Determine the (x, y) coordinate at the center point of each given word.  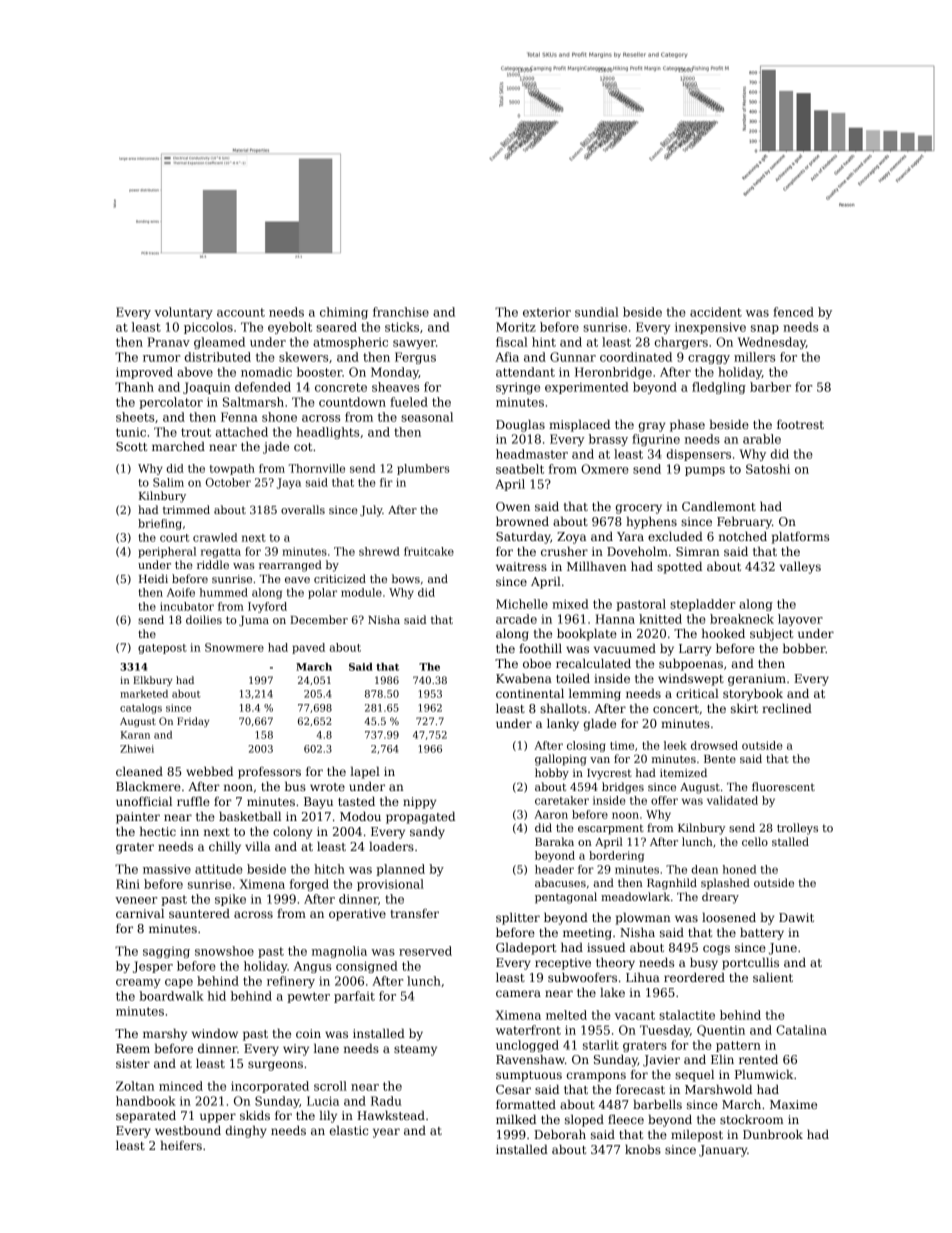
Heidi (153, 578)
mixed (570, 604)
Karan (135, 735)
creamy (138, 983)
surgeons (275, 1066)
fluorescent (783, 786)
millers (754, 357)
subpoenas (691, 665)
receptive (563, 964)
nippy (419, 803)
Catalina (801, 1030)
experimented (587, 388)
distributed (218, 357)
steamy (415, 1050)
